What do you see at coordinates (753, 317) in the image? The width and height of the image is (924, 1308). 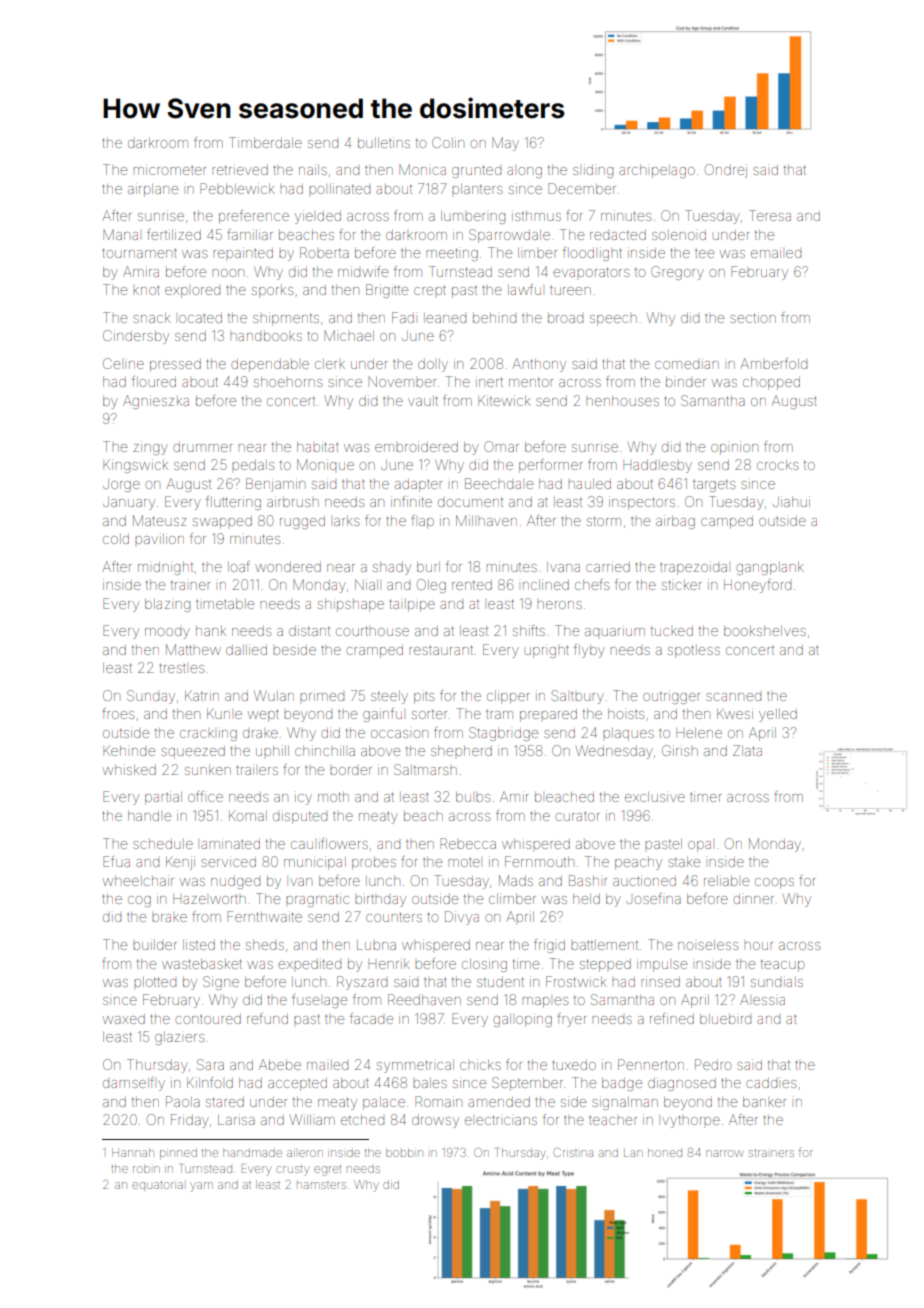 I see `section` at bounding box center [753, 317].
